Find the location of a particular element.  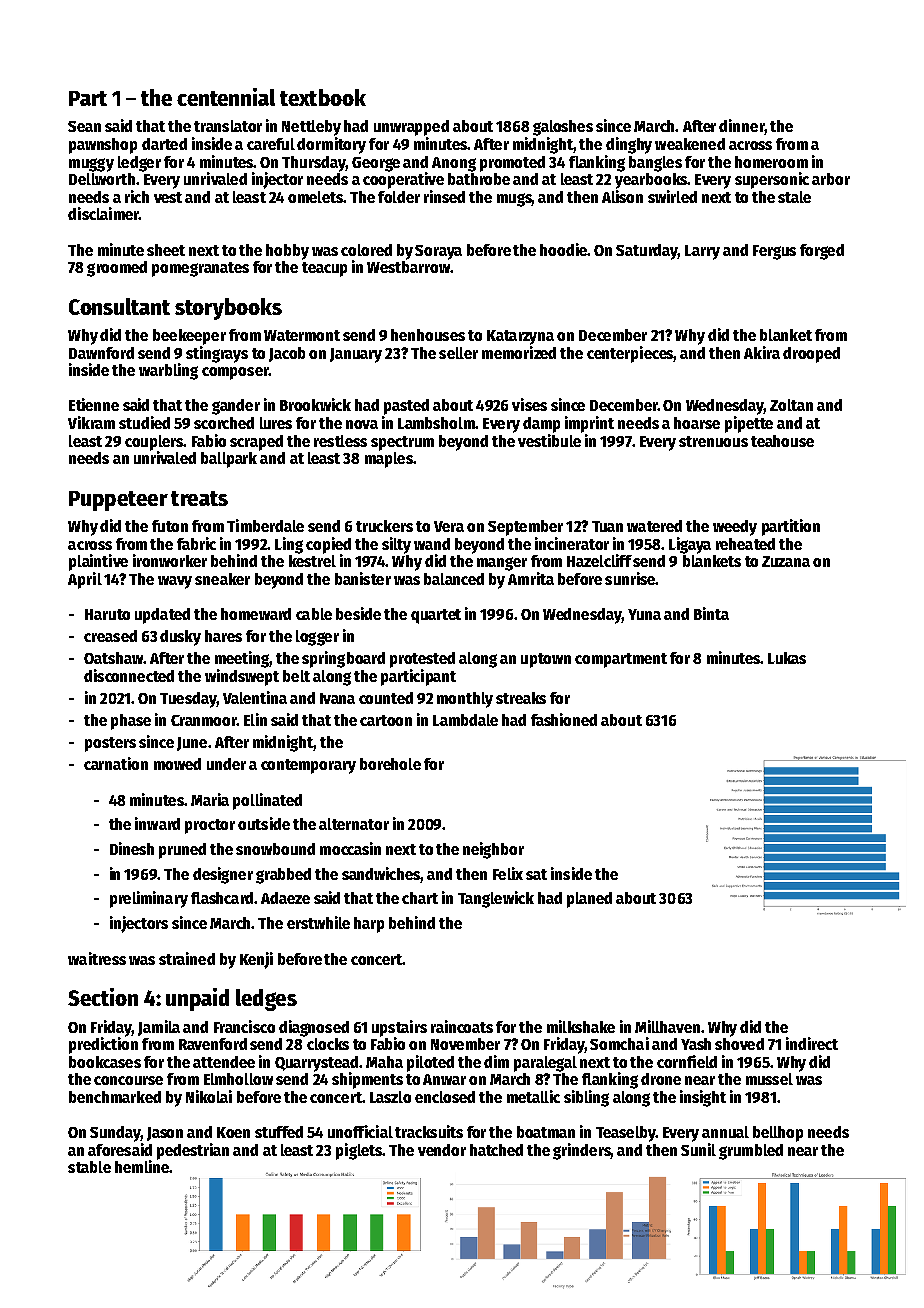

manger is located at coordinates (502, 564).
